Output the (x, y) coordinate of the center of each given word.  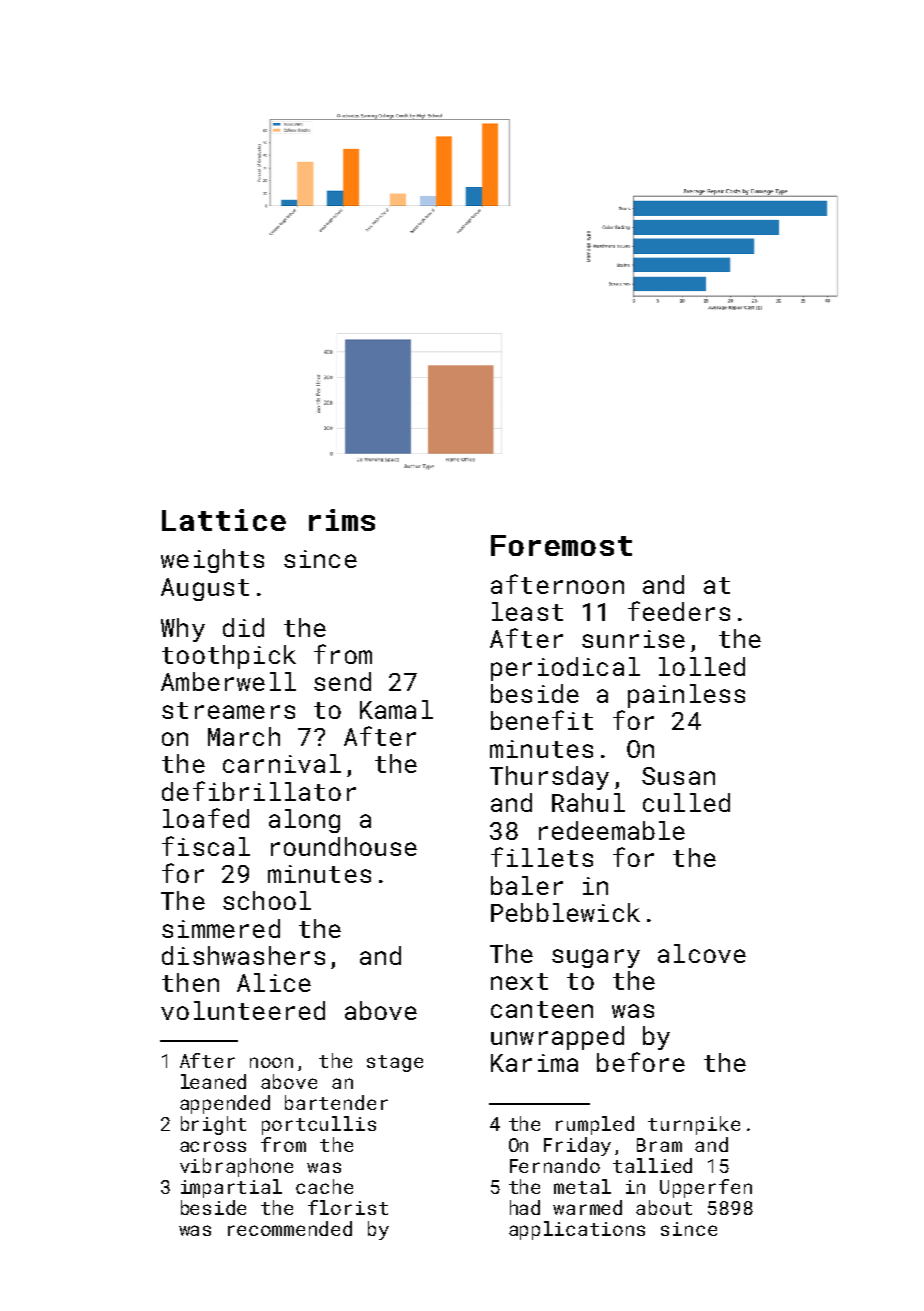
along (304, 821)
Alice (274, 982)
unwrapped (557, 1038)
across (213, 1146)
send (342, 681)
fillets (542, 857)
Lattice (224, 520)
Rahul (588, 802)
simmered (221, 928)
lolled (702, 666)
